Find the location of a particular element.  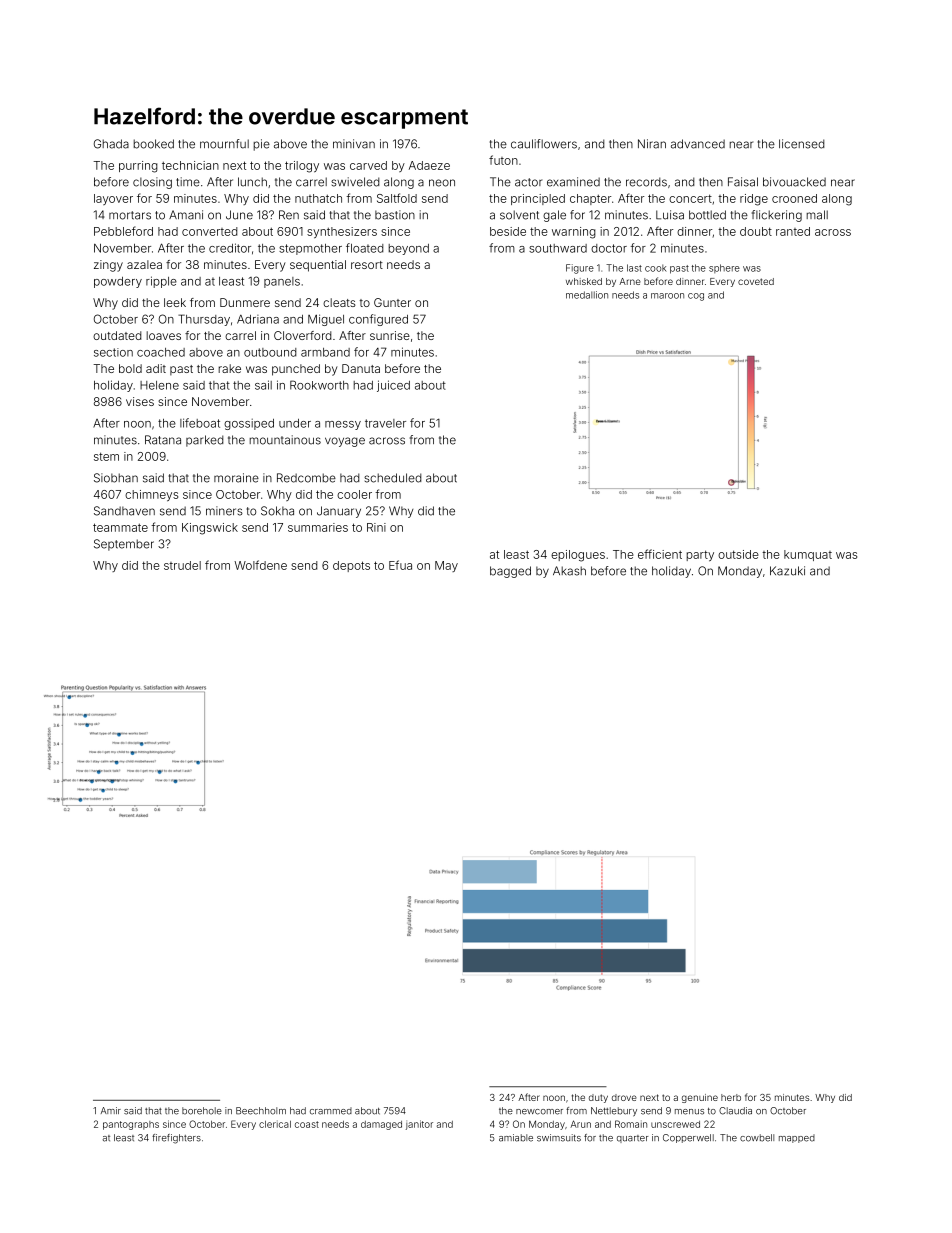

strudel is located at coordinates (182, 565).
